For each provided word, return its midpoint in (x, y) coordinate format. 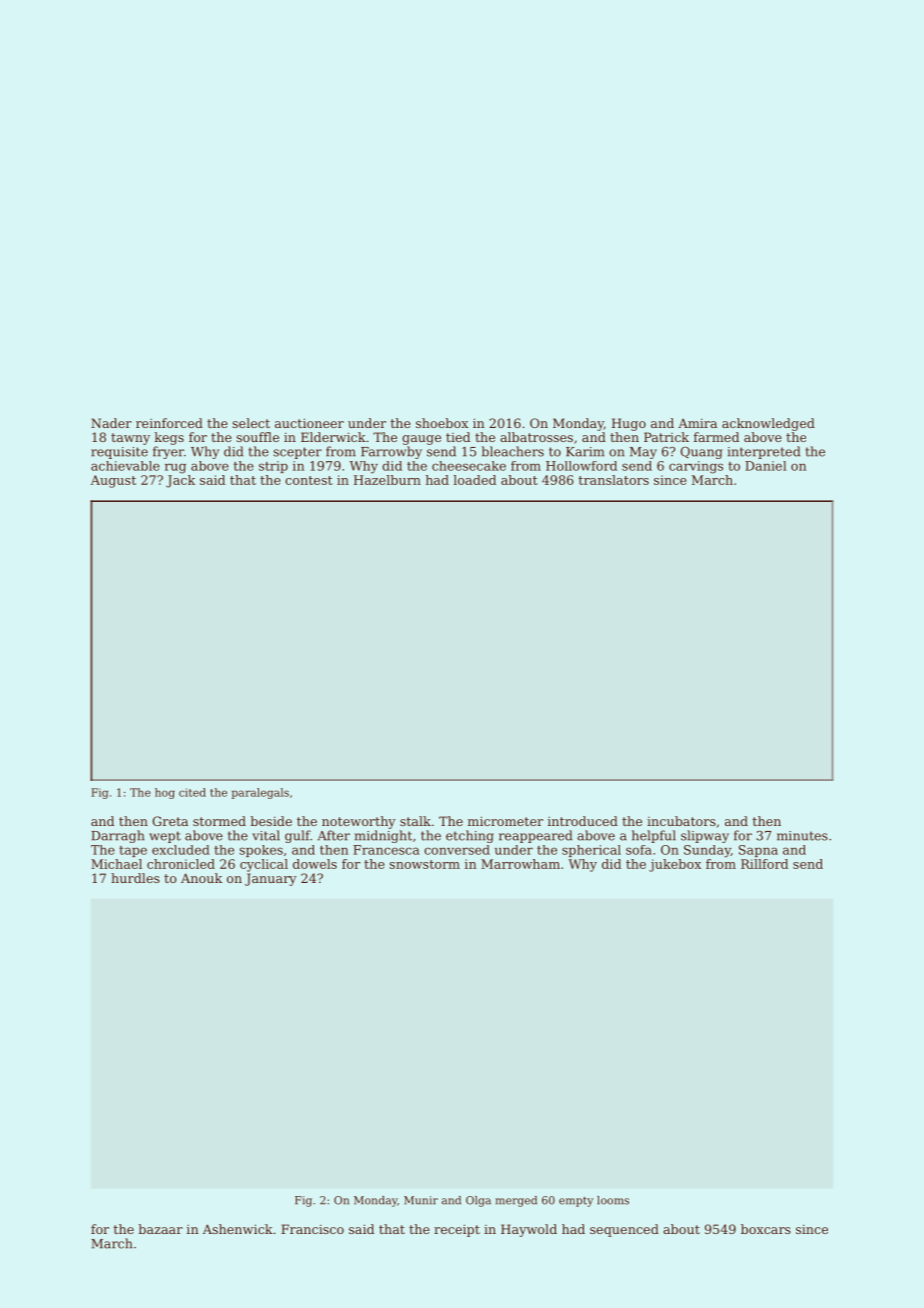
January (271, 879)
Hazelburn (387, 480)
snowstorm (424, 864)
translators (614, 480)
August (113, 481)
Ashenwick (238, 1229)
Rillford (764, 864)
